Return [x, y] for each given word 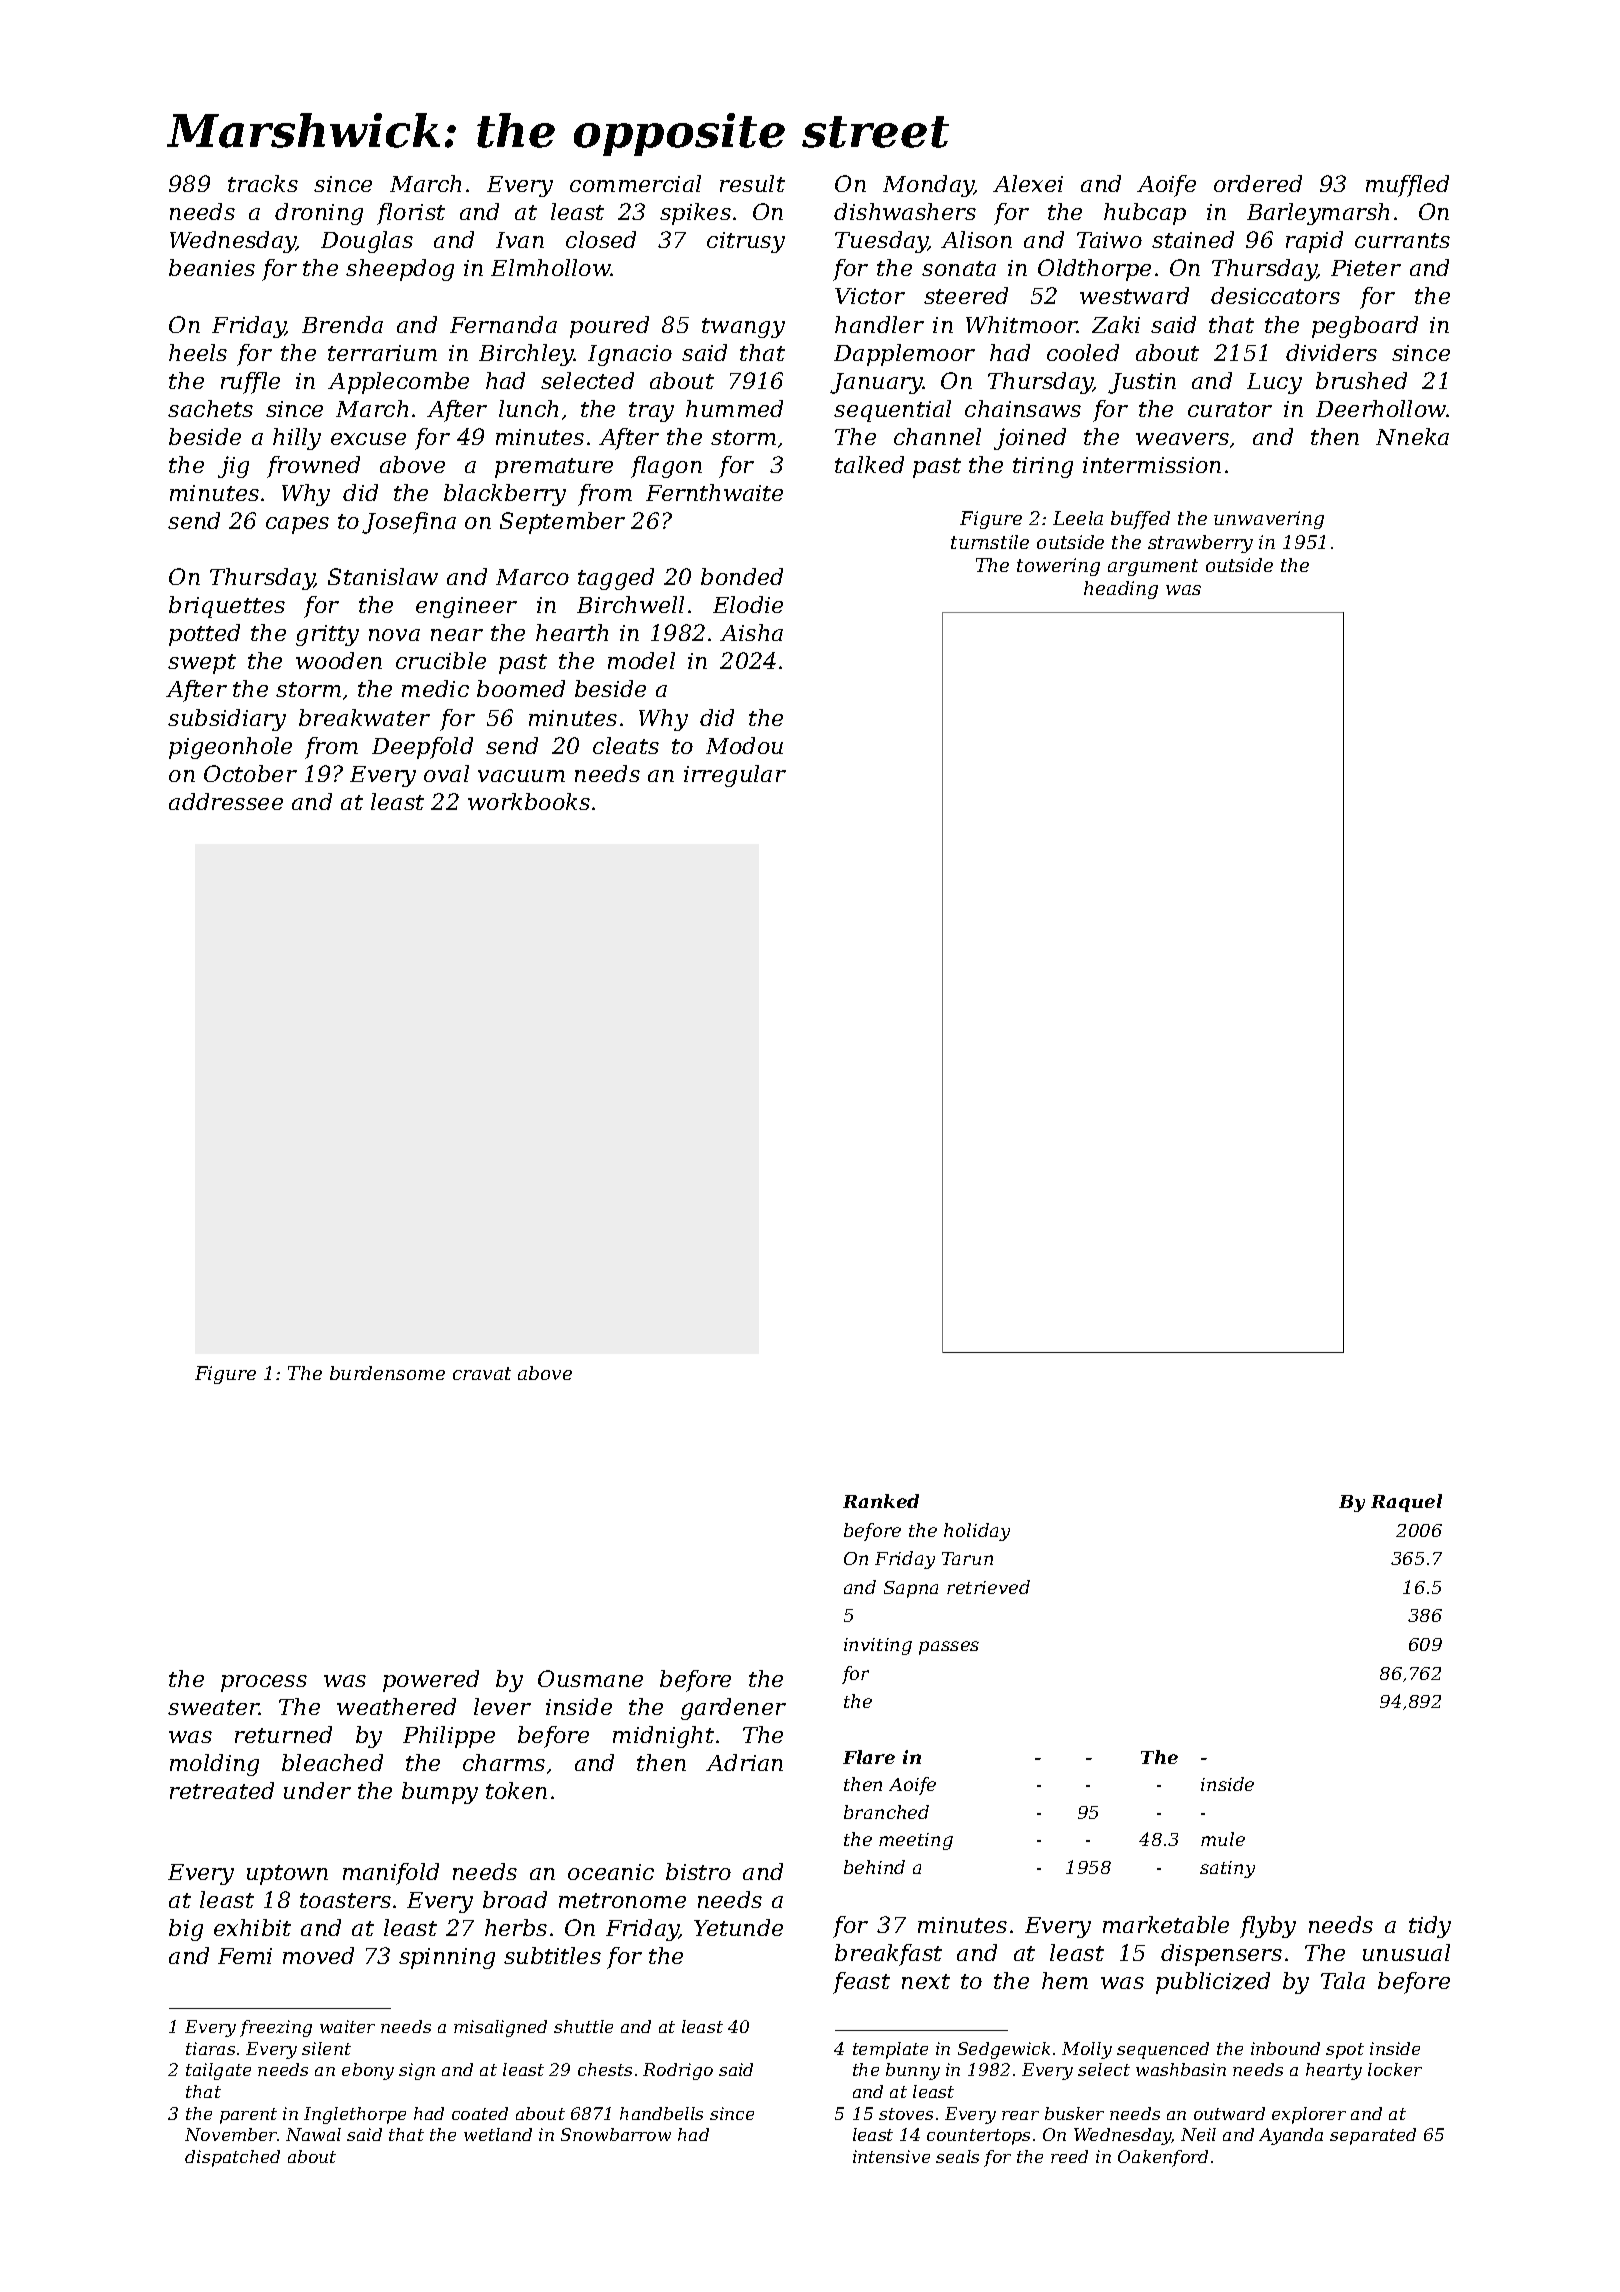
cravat [482, 1373]
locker [1395, 2069]
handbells [661, 2113]
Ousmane [590, 1678]
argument [1153, 567]
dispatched [232, 2158]
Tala [1343, 1980]
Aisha [751, 632]
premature [554, 468]
